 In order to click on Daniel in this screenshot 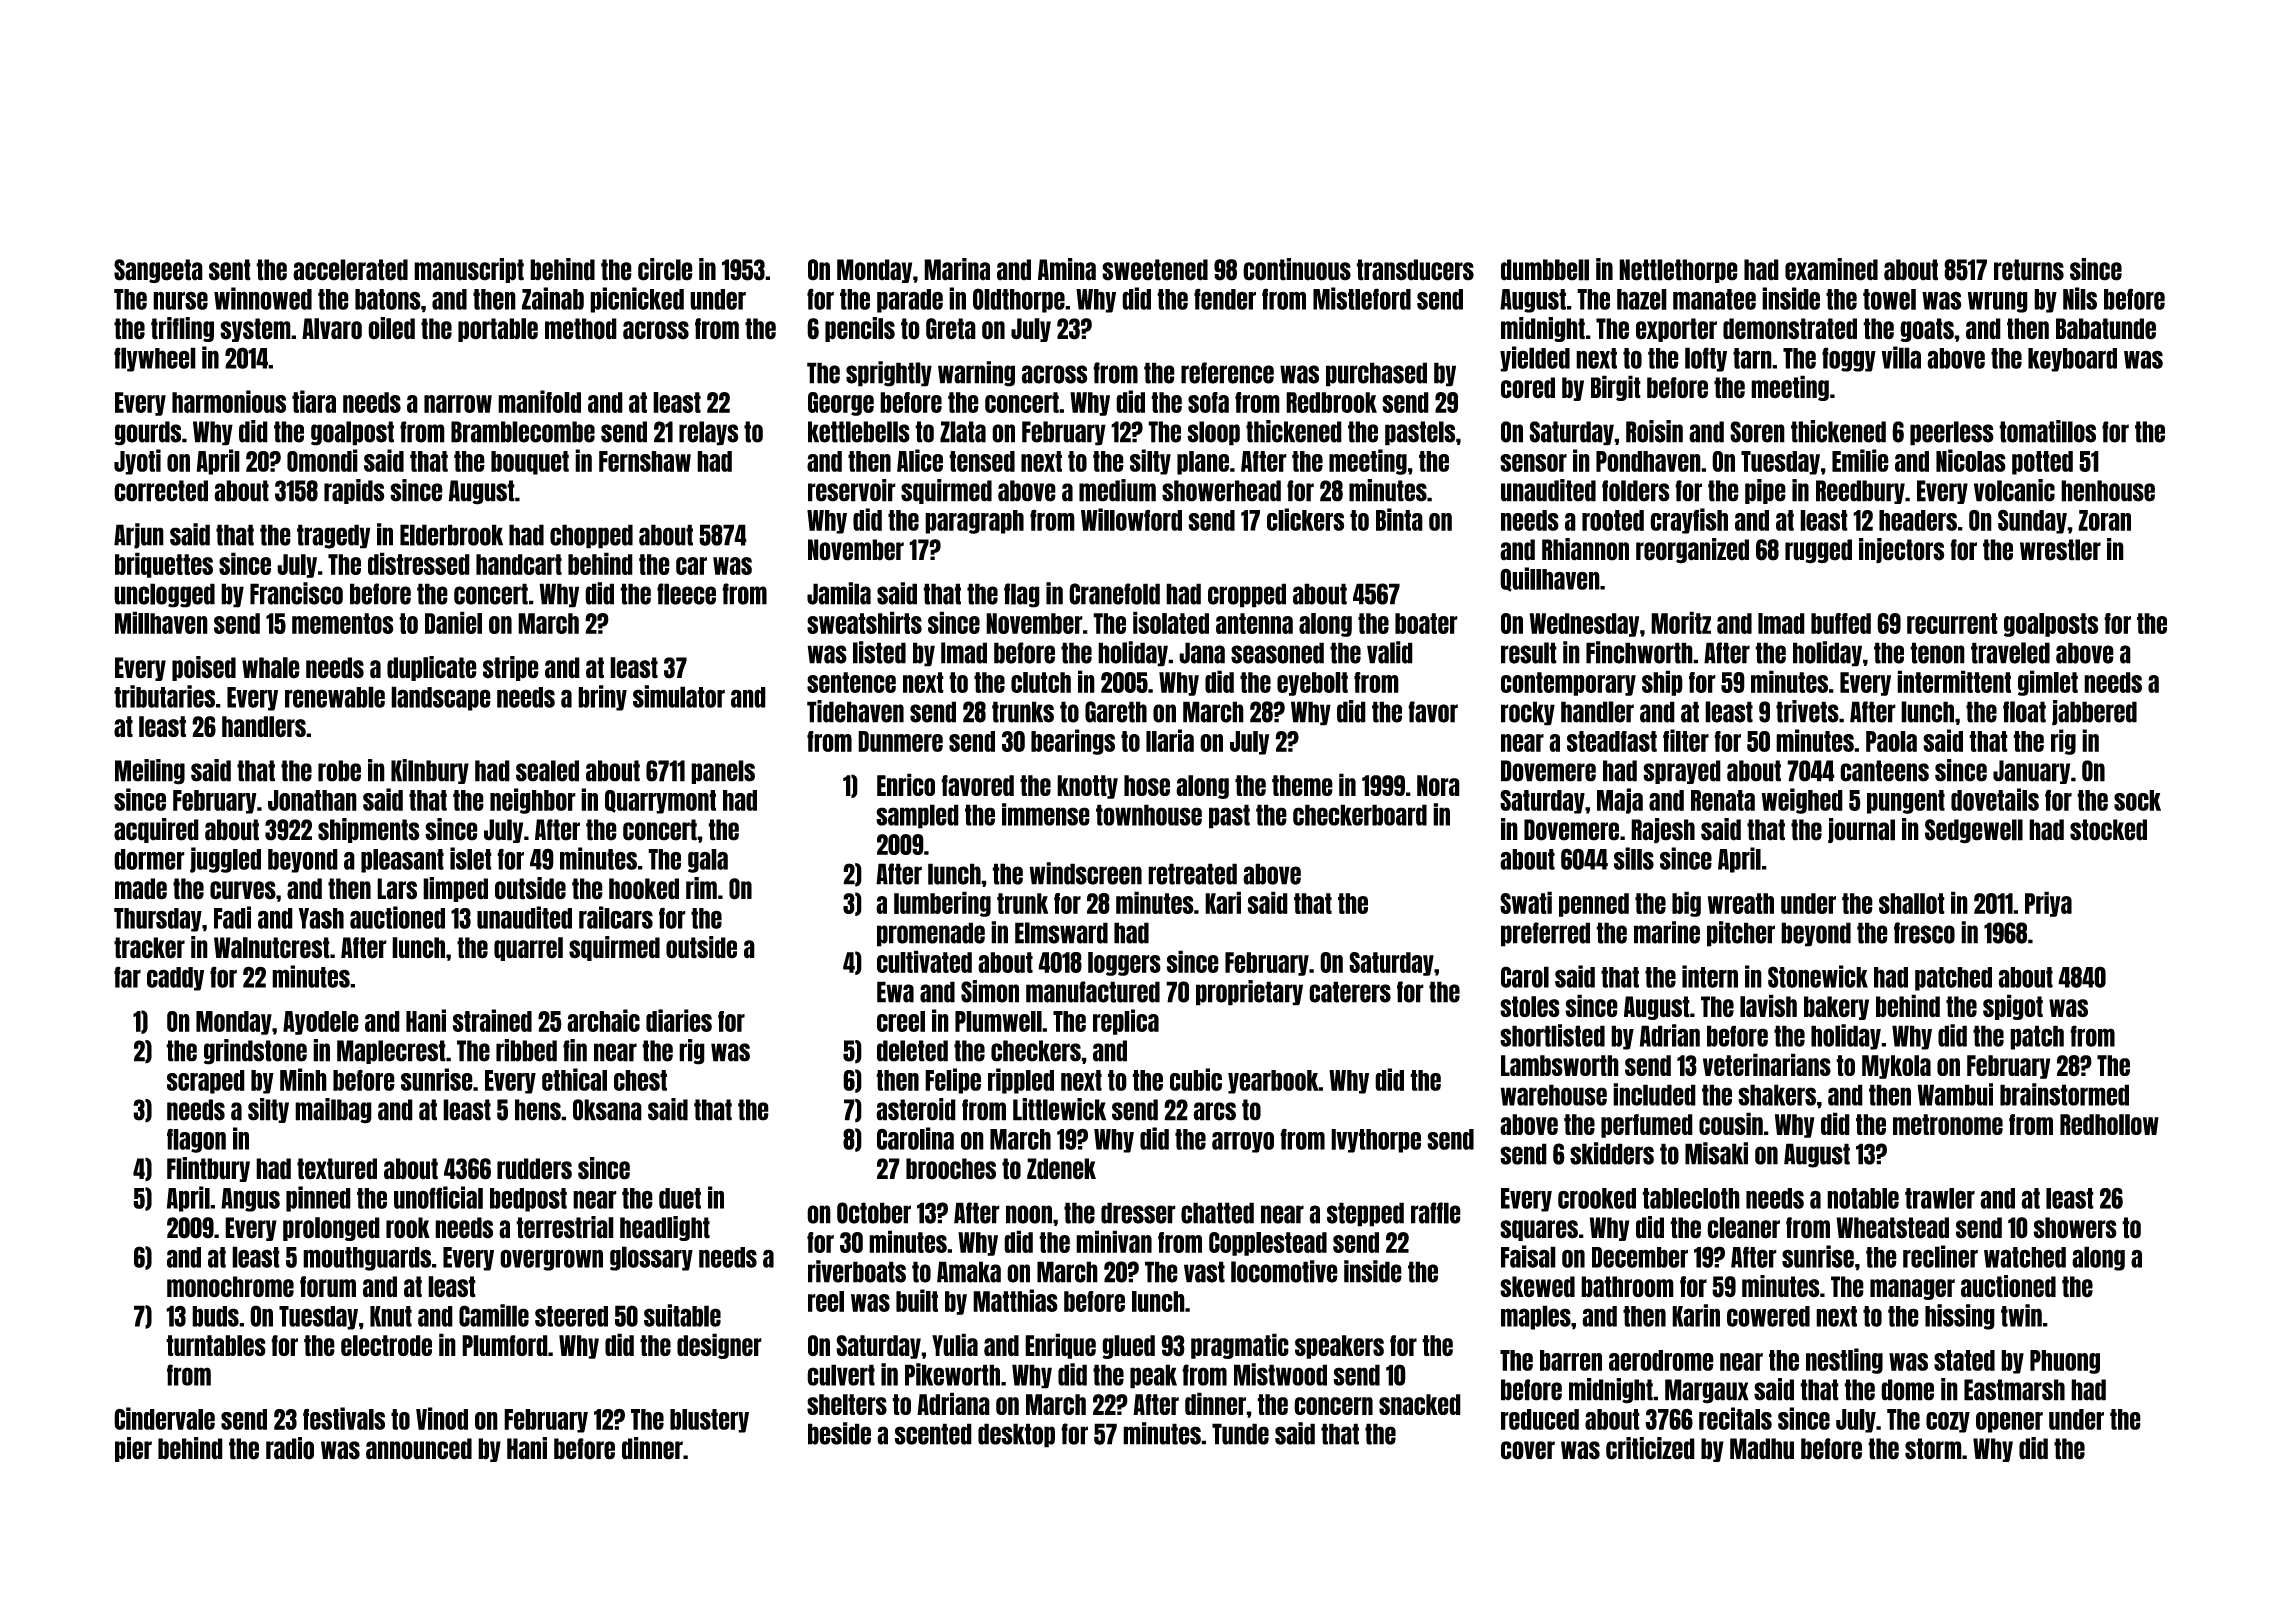, I will do `click(453, 622)`.
